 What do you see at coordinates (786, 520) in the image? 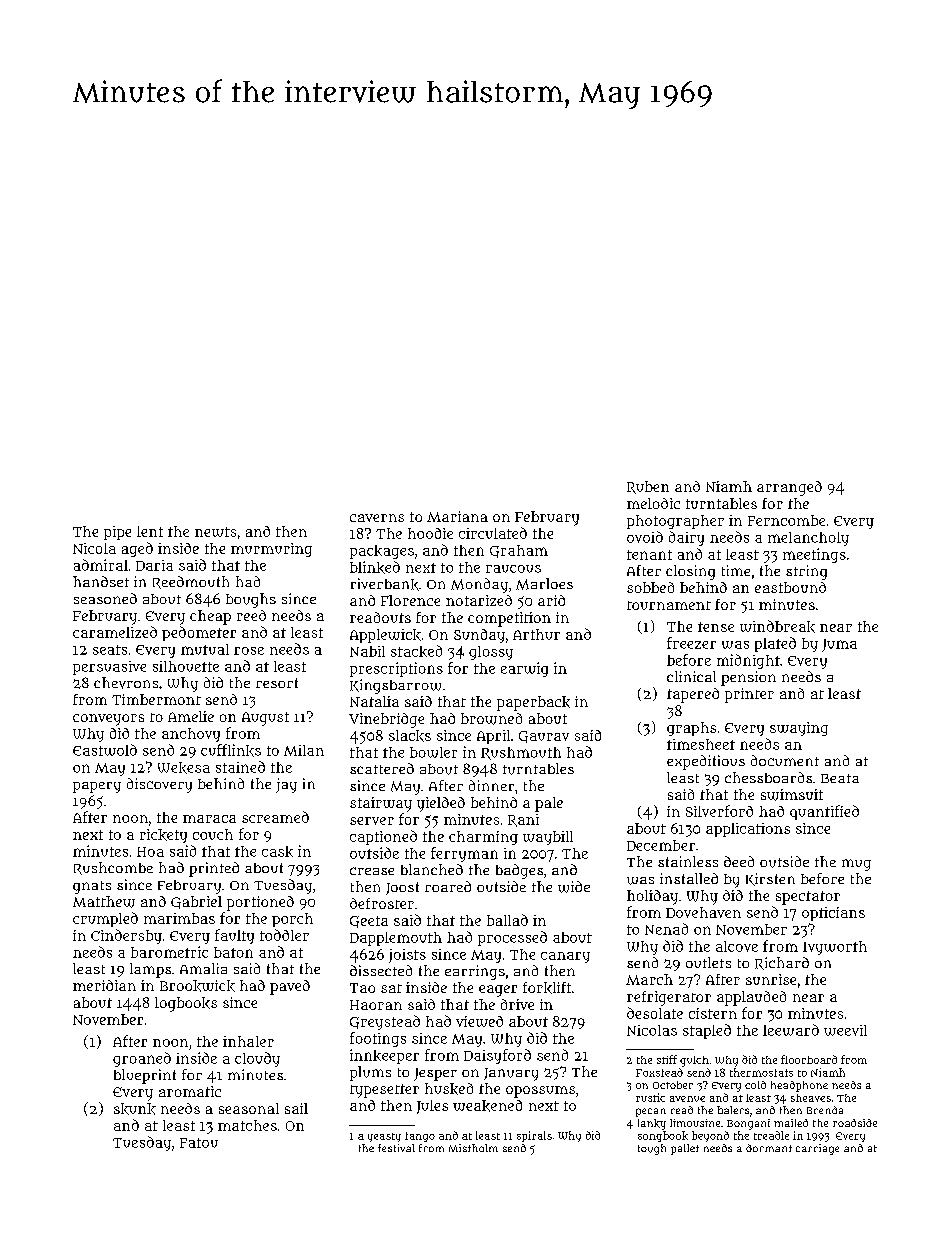
I see `Ferncombe` at bounding box center [786, 520].
